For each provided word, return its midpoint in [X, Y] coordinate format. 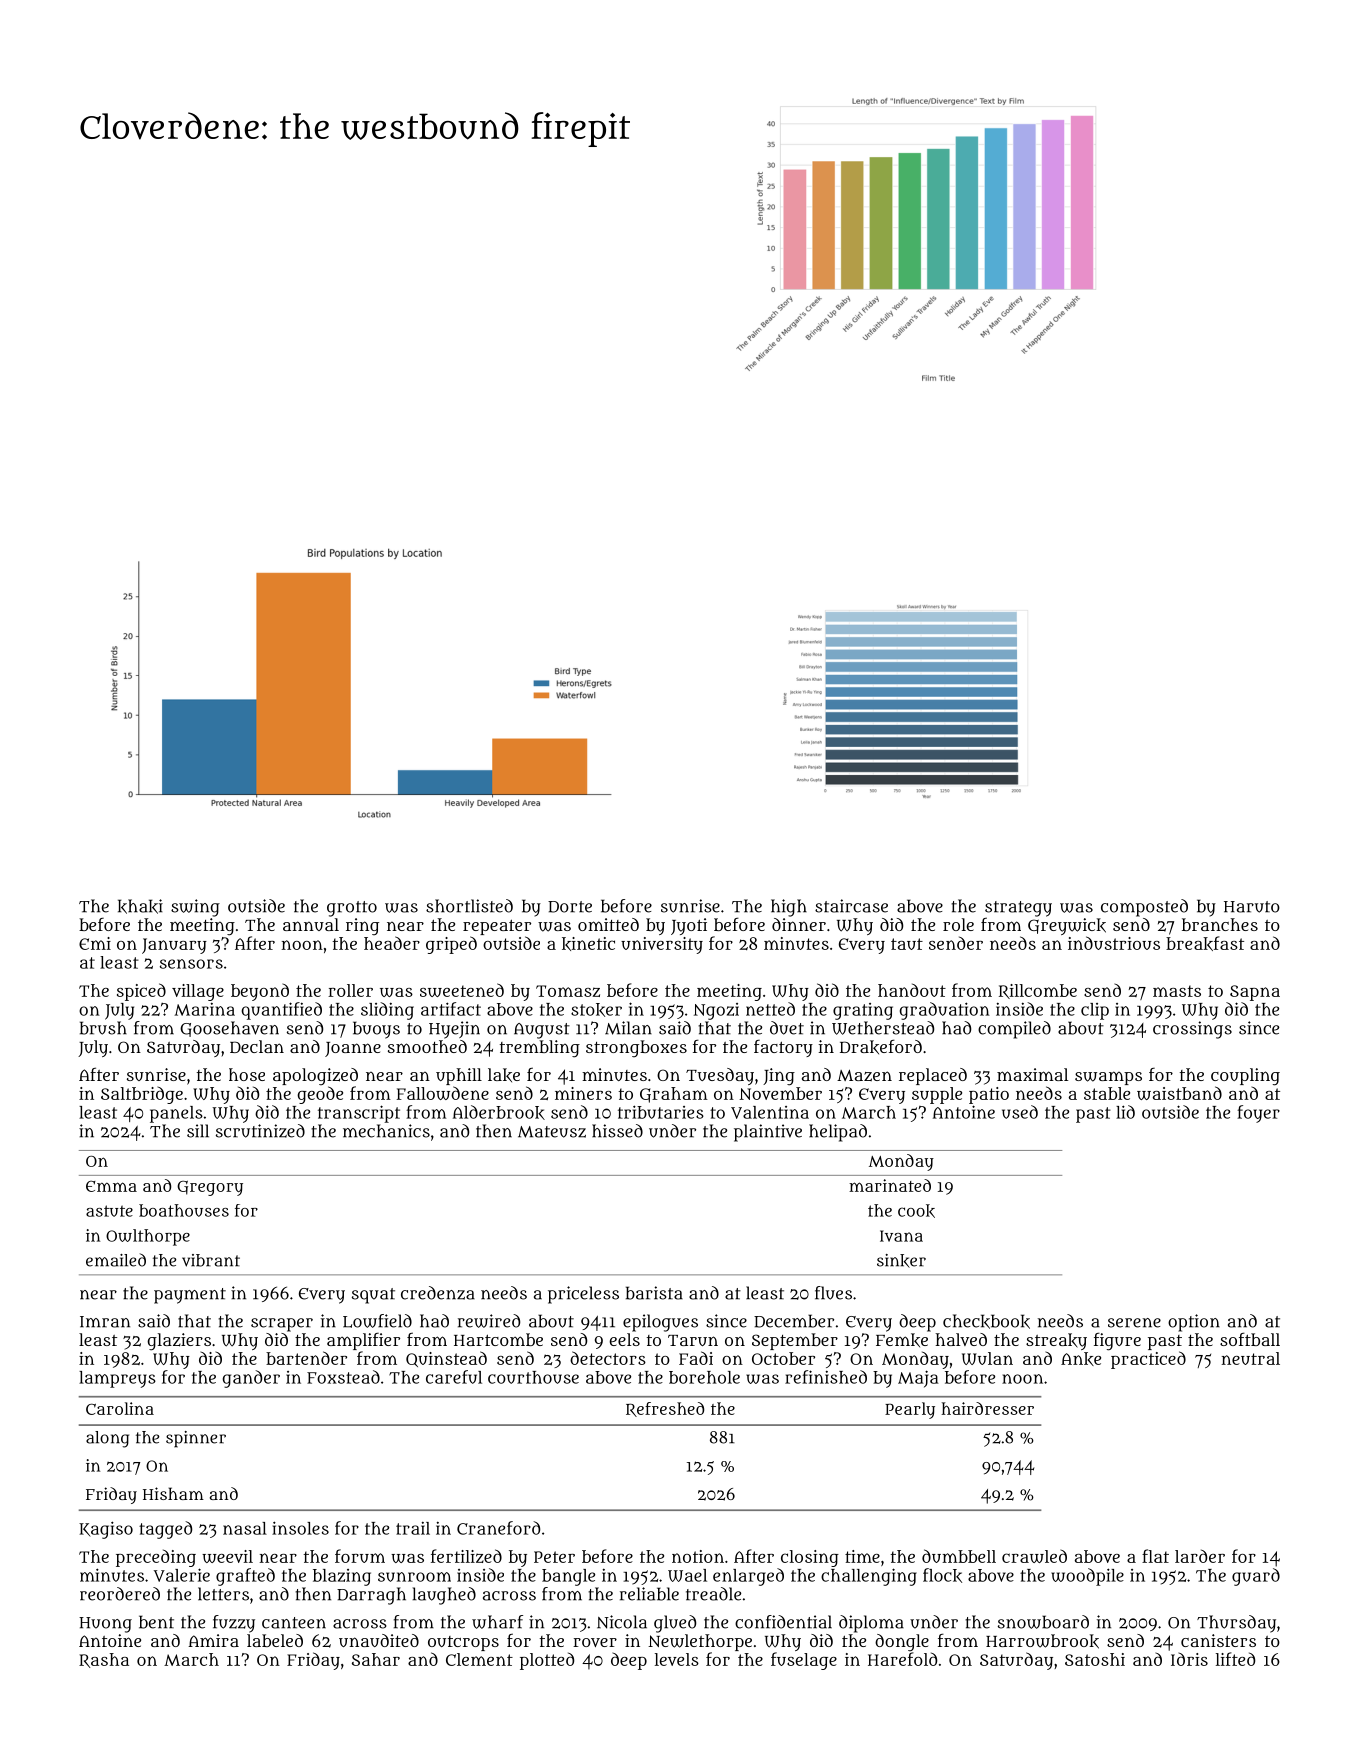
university [662, 945]
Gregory [210, 1188]
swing [195, 908]
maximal [1032, 1074]
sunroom [414, 1577]
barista [654, 1293]
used [1020, 1112]
